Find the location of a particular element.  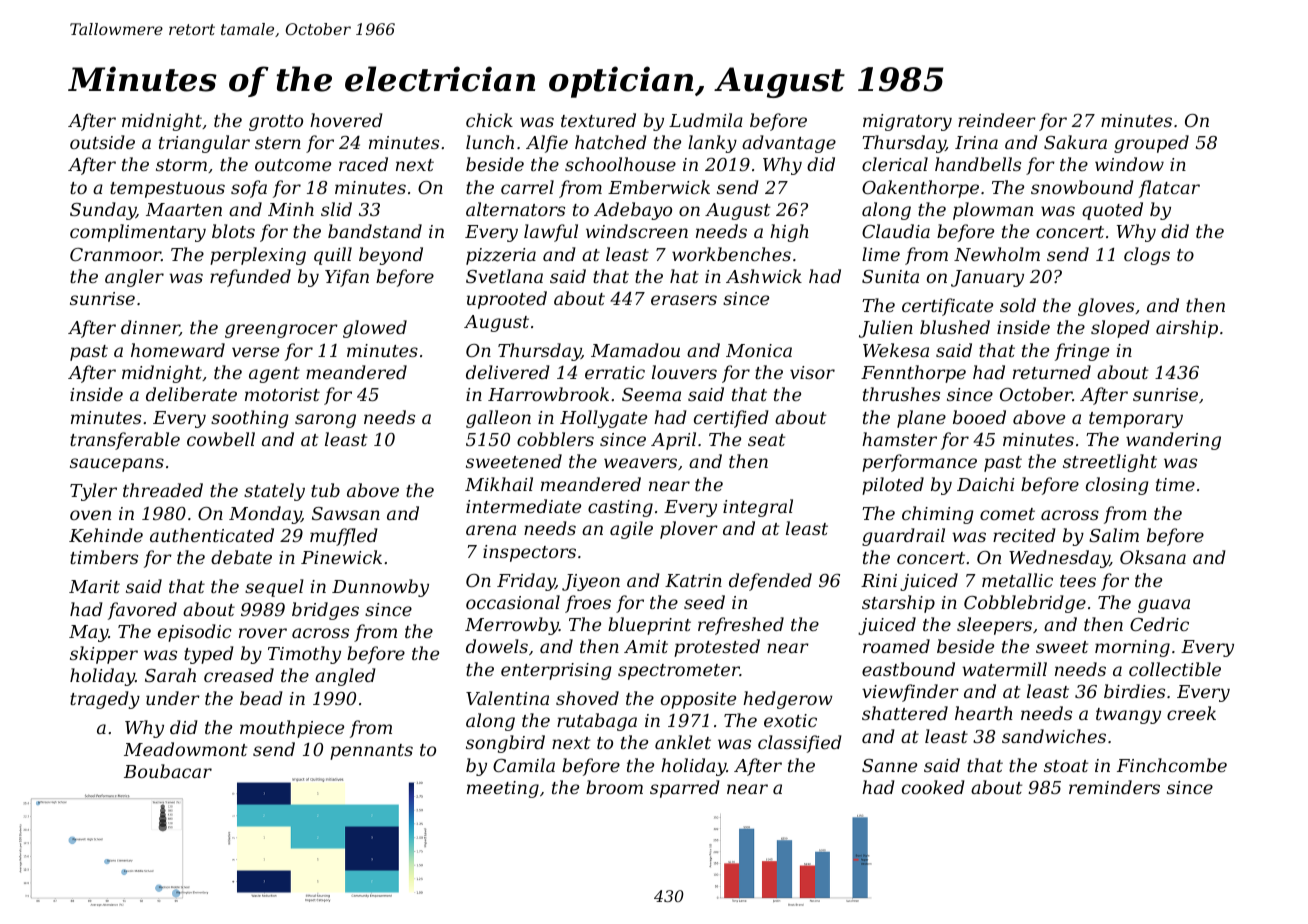

tees is located at coordinates (1078, 581).
